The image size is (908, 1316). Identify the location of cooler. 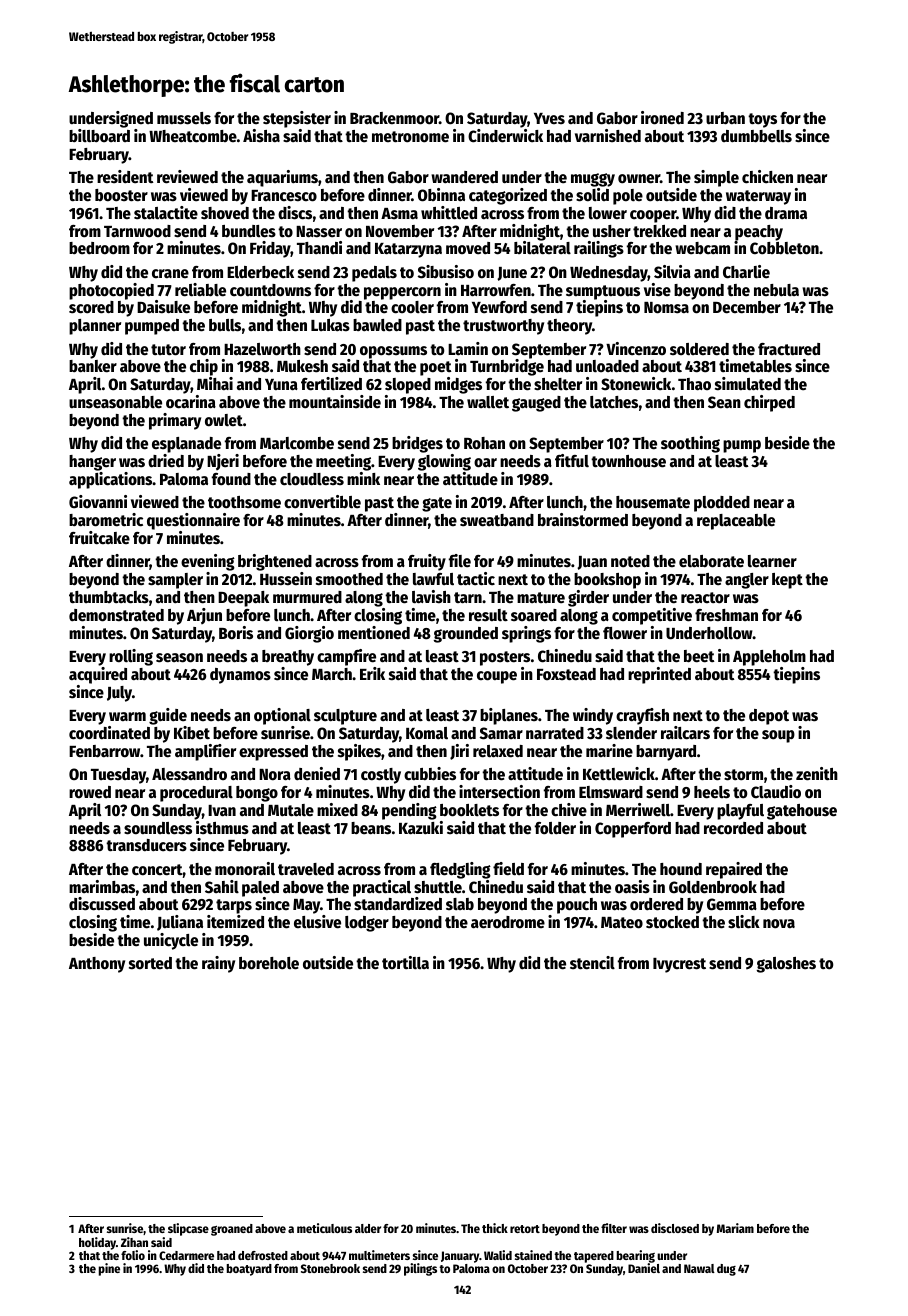
(412, 307).
